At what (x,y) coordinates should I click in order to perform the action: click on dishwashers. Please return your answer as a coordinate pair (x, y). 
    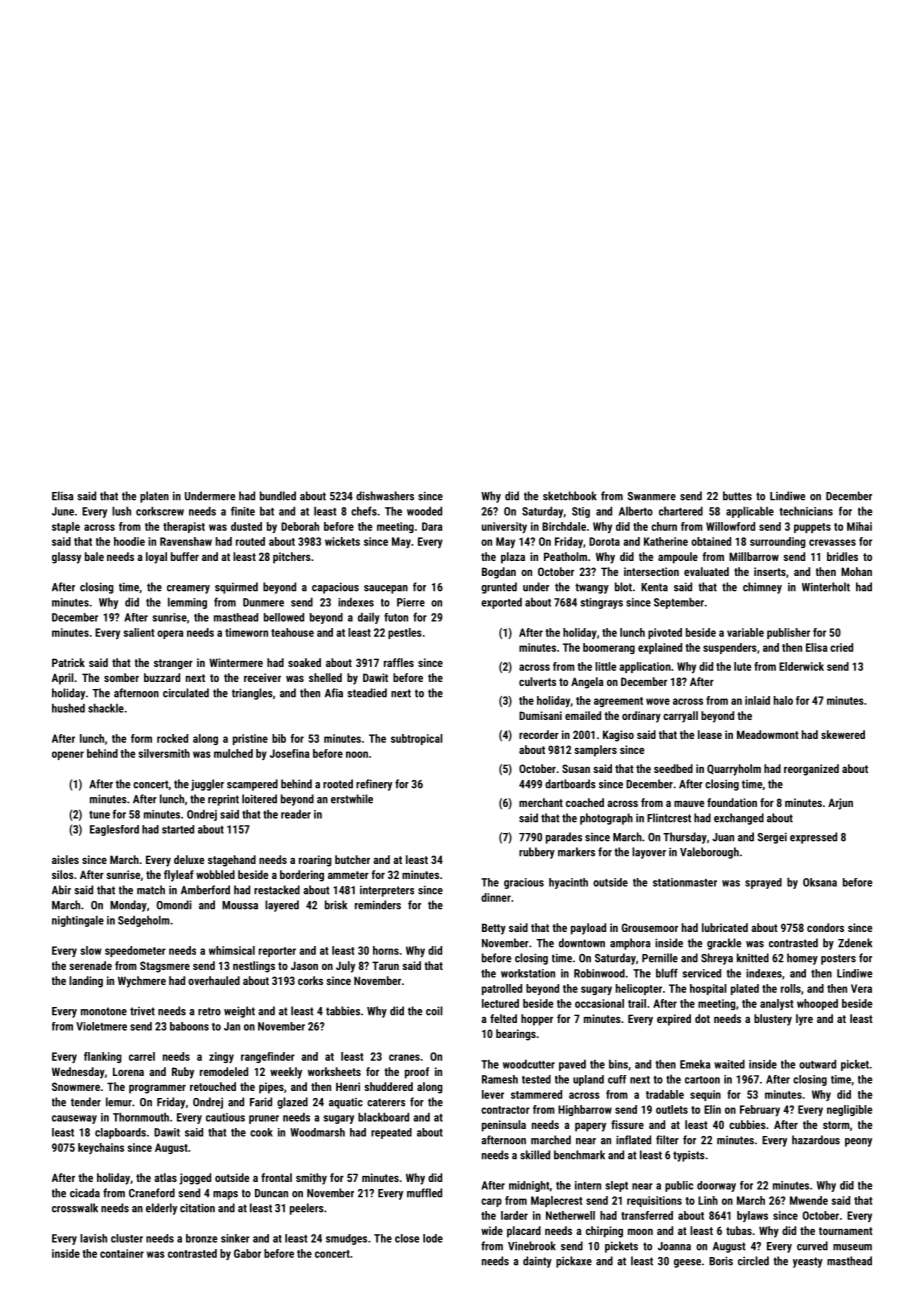
    Looking at the image, I should click on (385, 496).
